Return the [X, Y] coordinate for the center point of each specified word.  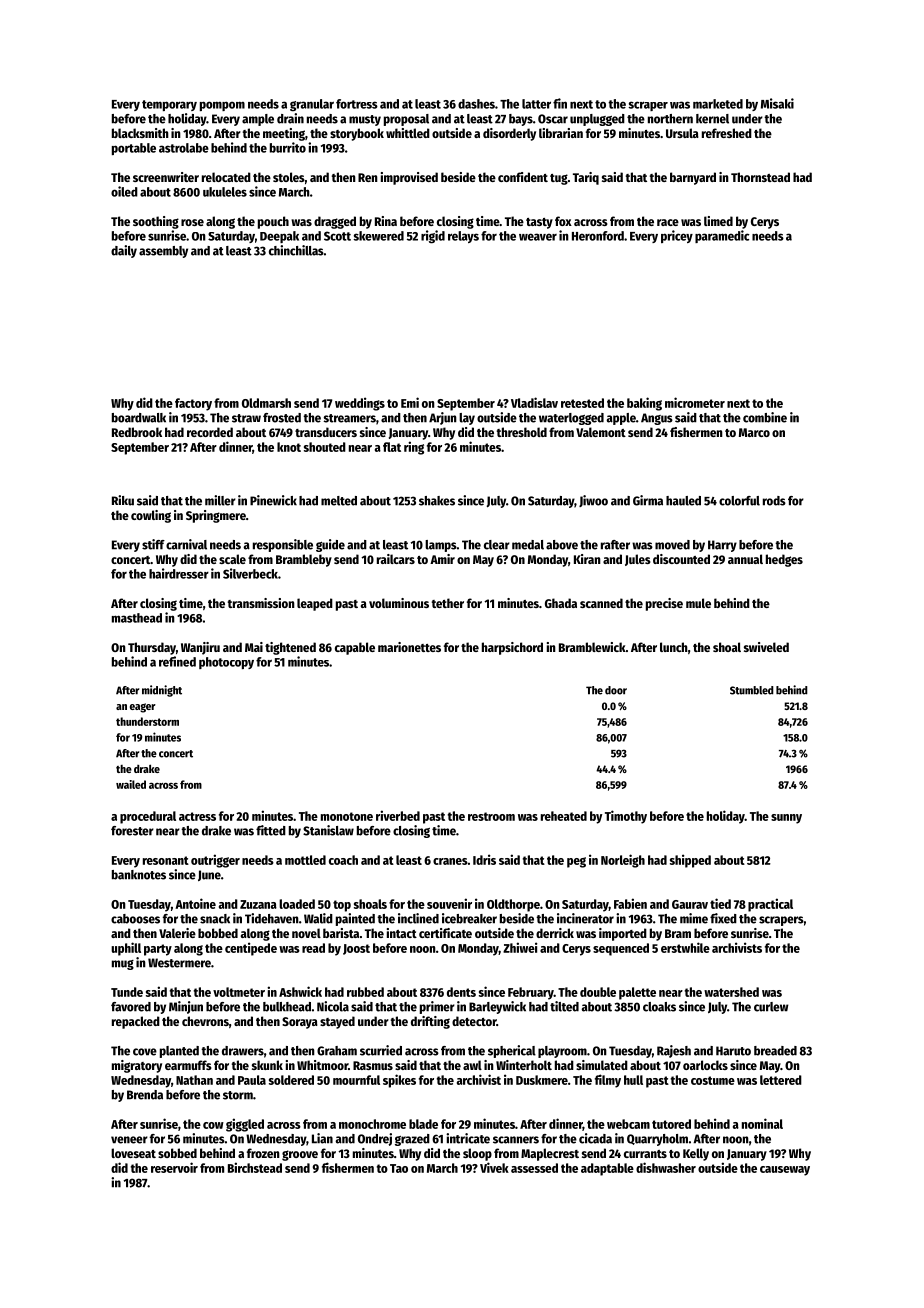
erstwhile [685, 947]
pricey [677, 236]
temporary [169, 105]
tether [448, 603]
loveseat [133, 1153]
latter [536, 104]
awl [472, 1065]
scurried [381, 1050]
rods [774, 501]
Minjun [186, 1007]
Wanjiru [200, 648]
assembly [163, 252]
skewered [378, 236]
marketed [718, 104]
